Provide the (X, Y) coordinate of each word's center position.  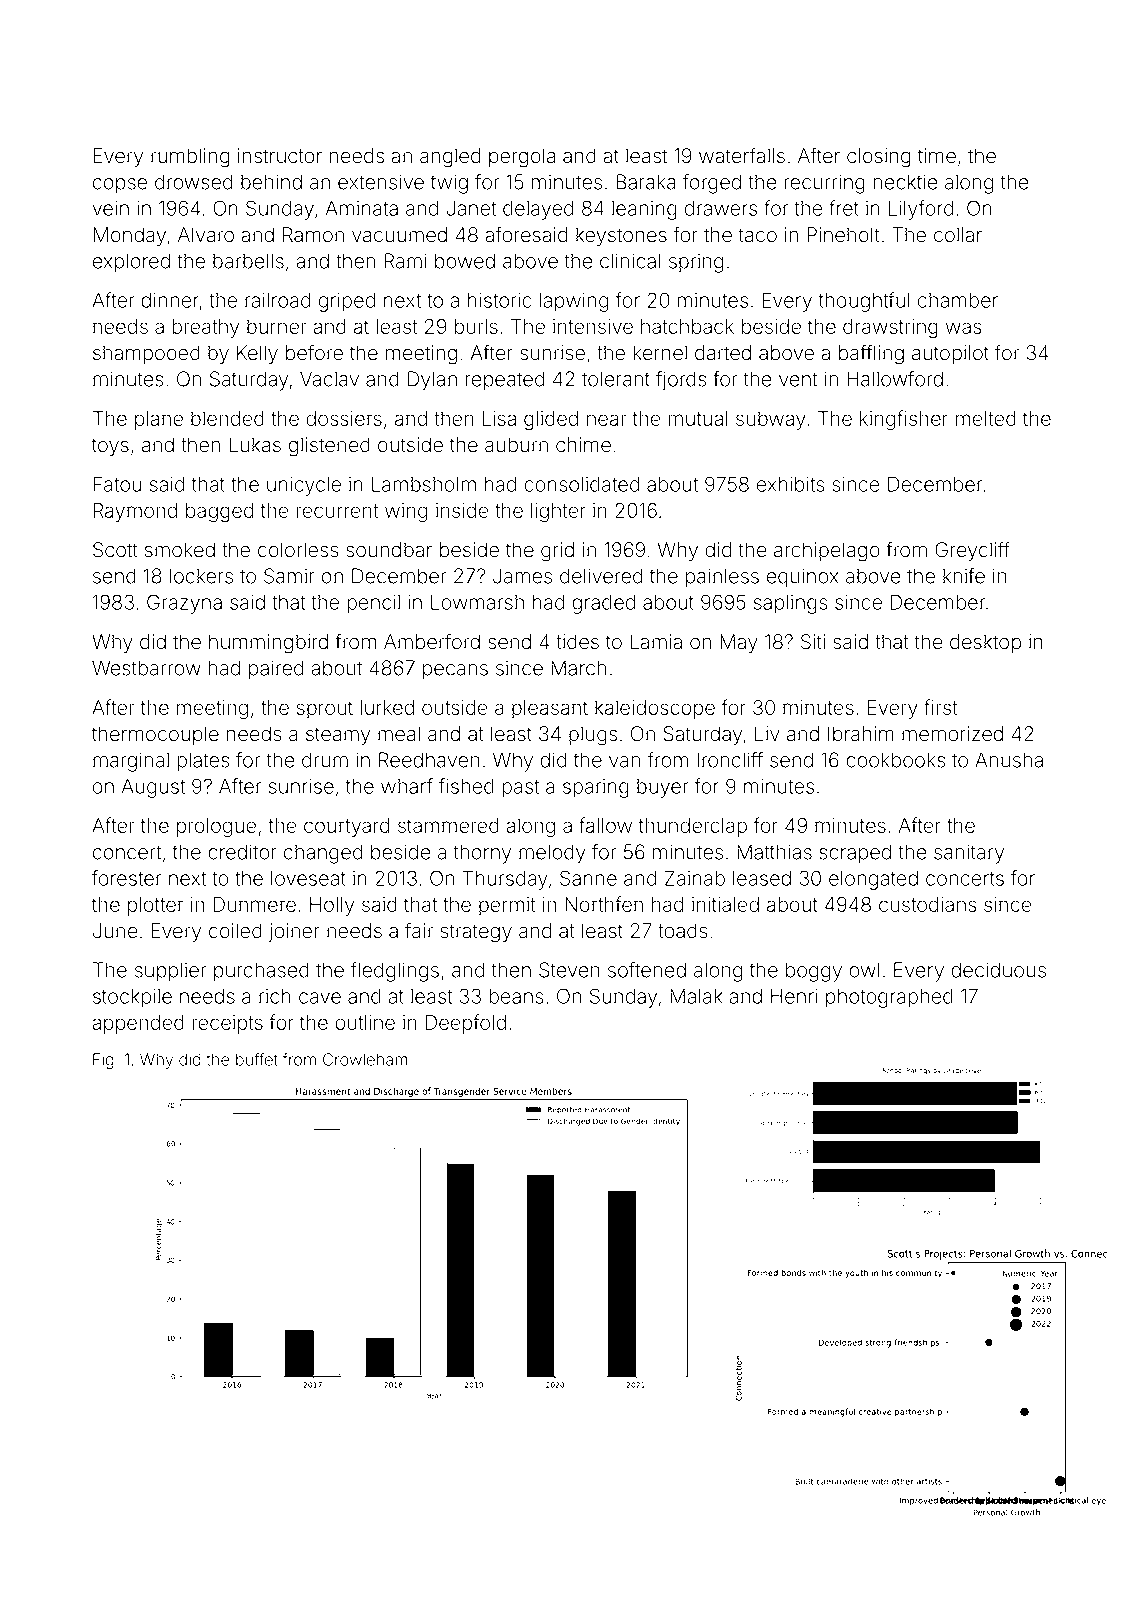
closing (878, 158)
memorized (952, 734)
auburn (516, 445)
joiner (294, 932)
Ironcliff (730, 760)
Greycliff (972, 551)
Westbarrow (146, 668)
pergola (522, 158)
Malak (696, 996)
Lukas (255, 445)
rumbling (190, 158)
